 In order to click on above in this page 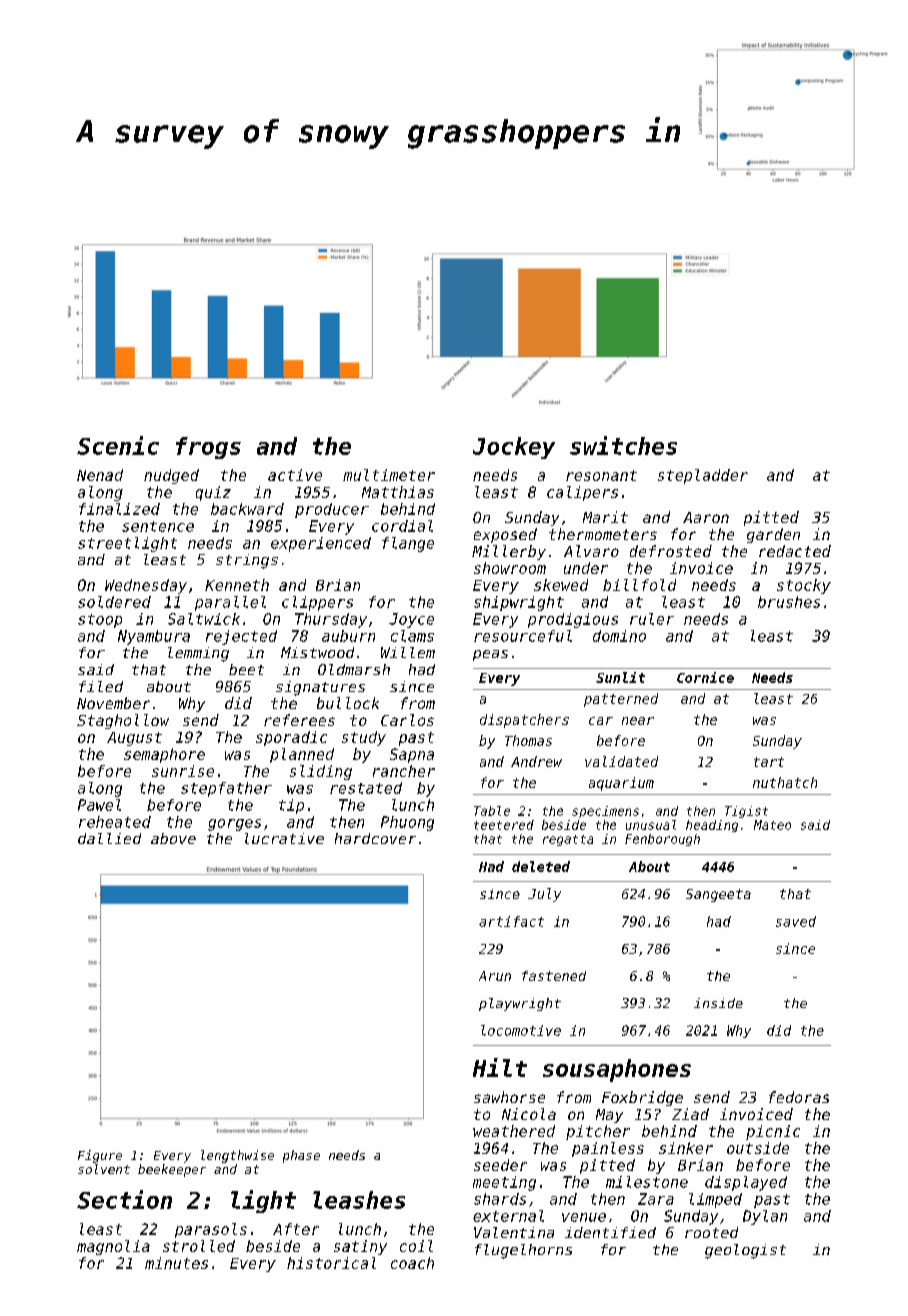, I will do `click(173, 838)`.
